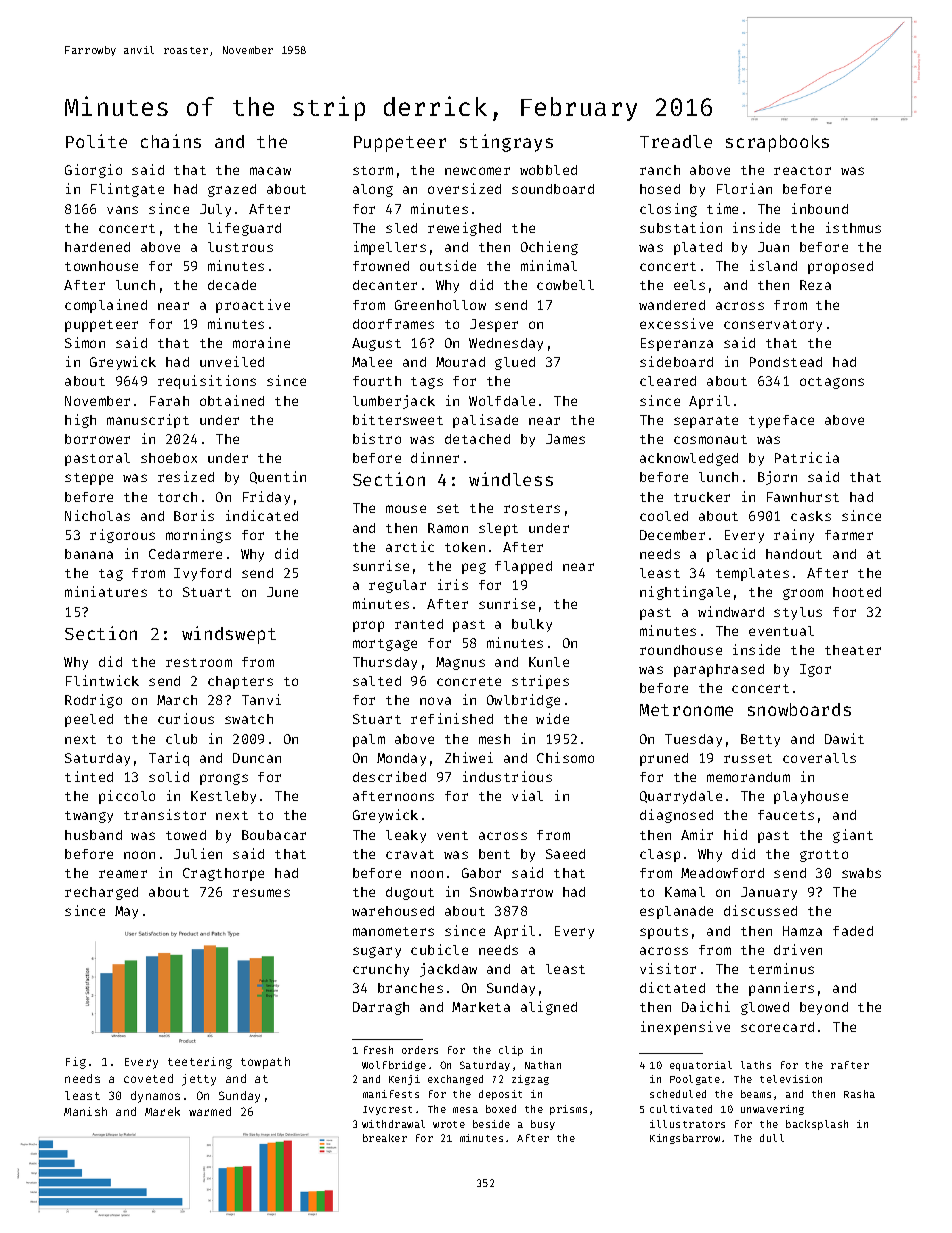 This page has width=952, height=1233. I want to click on obtained, so click(232, 400).
